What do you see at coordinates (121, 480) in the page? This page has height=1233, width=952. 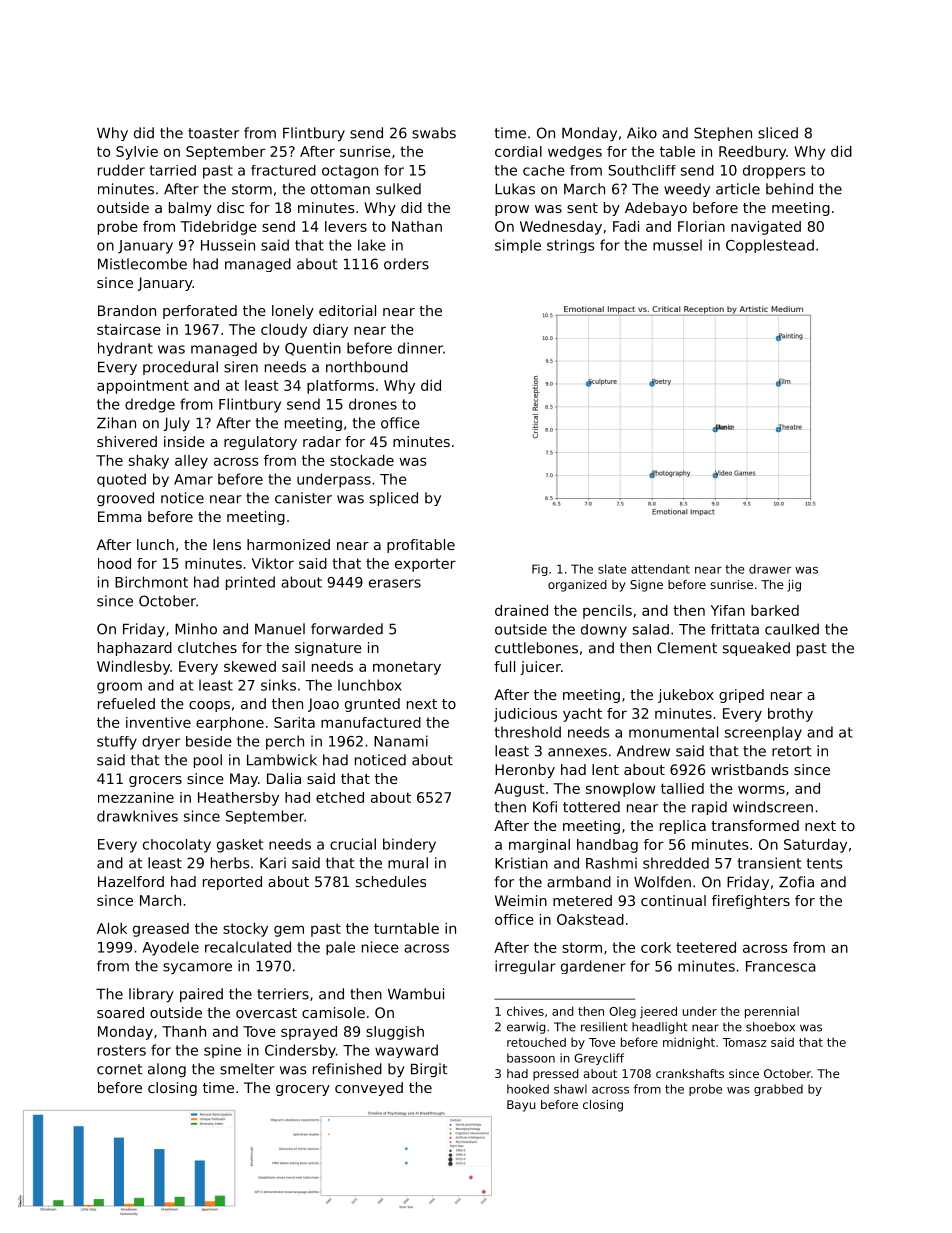 I see `quoted` at bounding box center [121, 480].
